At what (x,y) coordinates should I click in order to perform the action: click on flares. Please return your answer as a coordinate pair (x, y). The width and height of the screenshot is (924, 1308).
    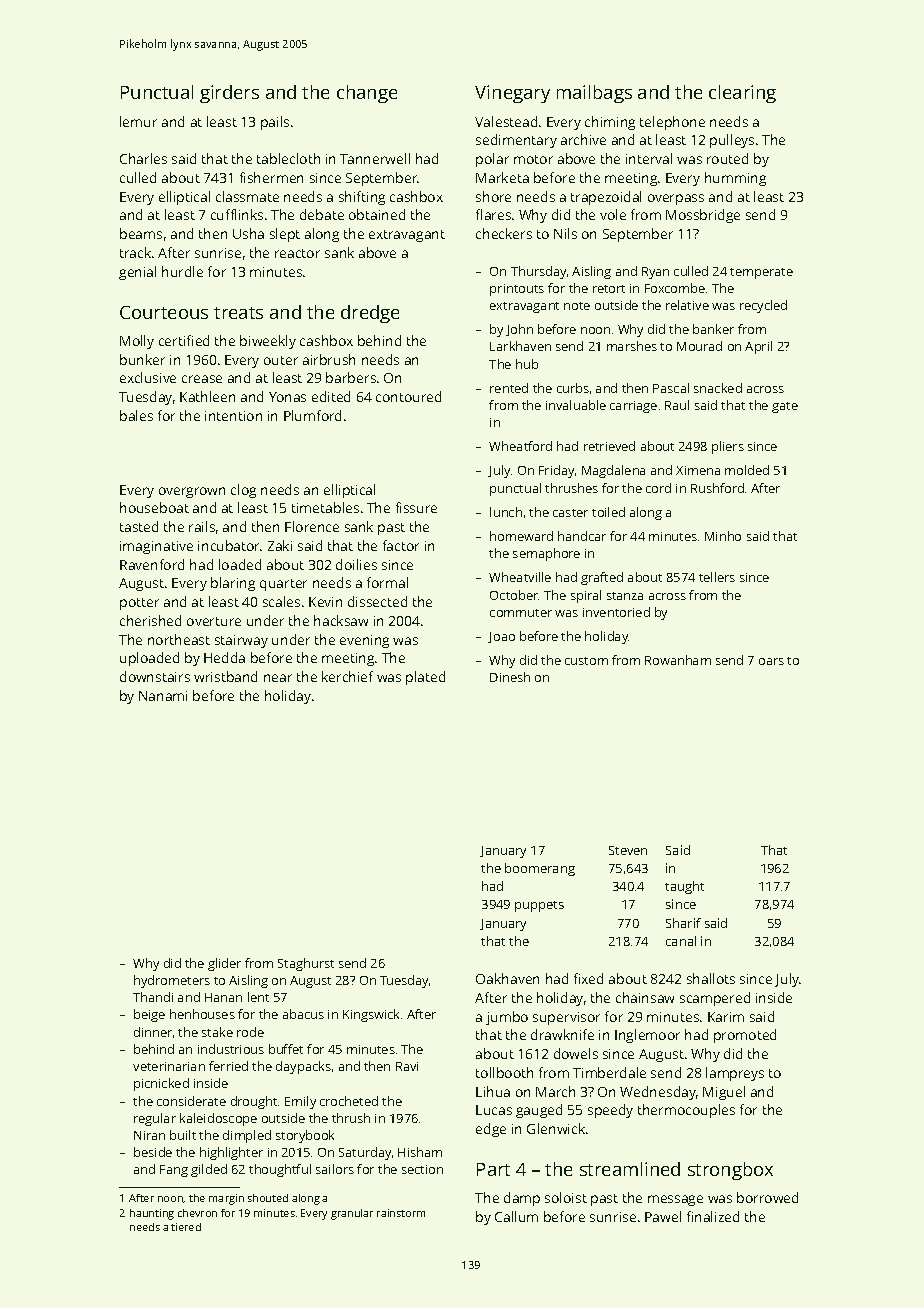
    Looking at the image, I should click on (493, 214).
